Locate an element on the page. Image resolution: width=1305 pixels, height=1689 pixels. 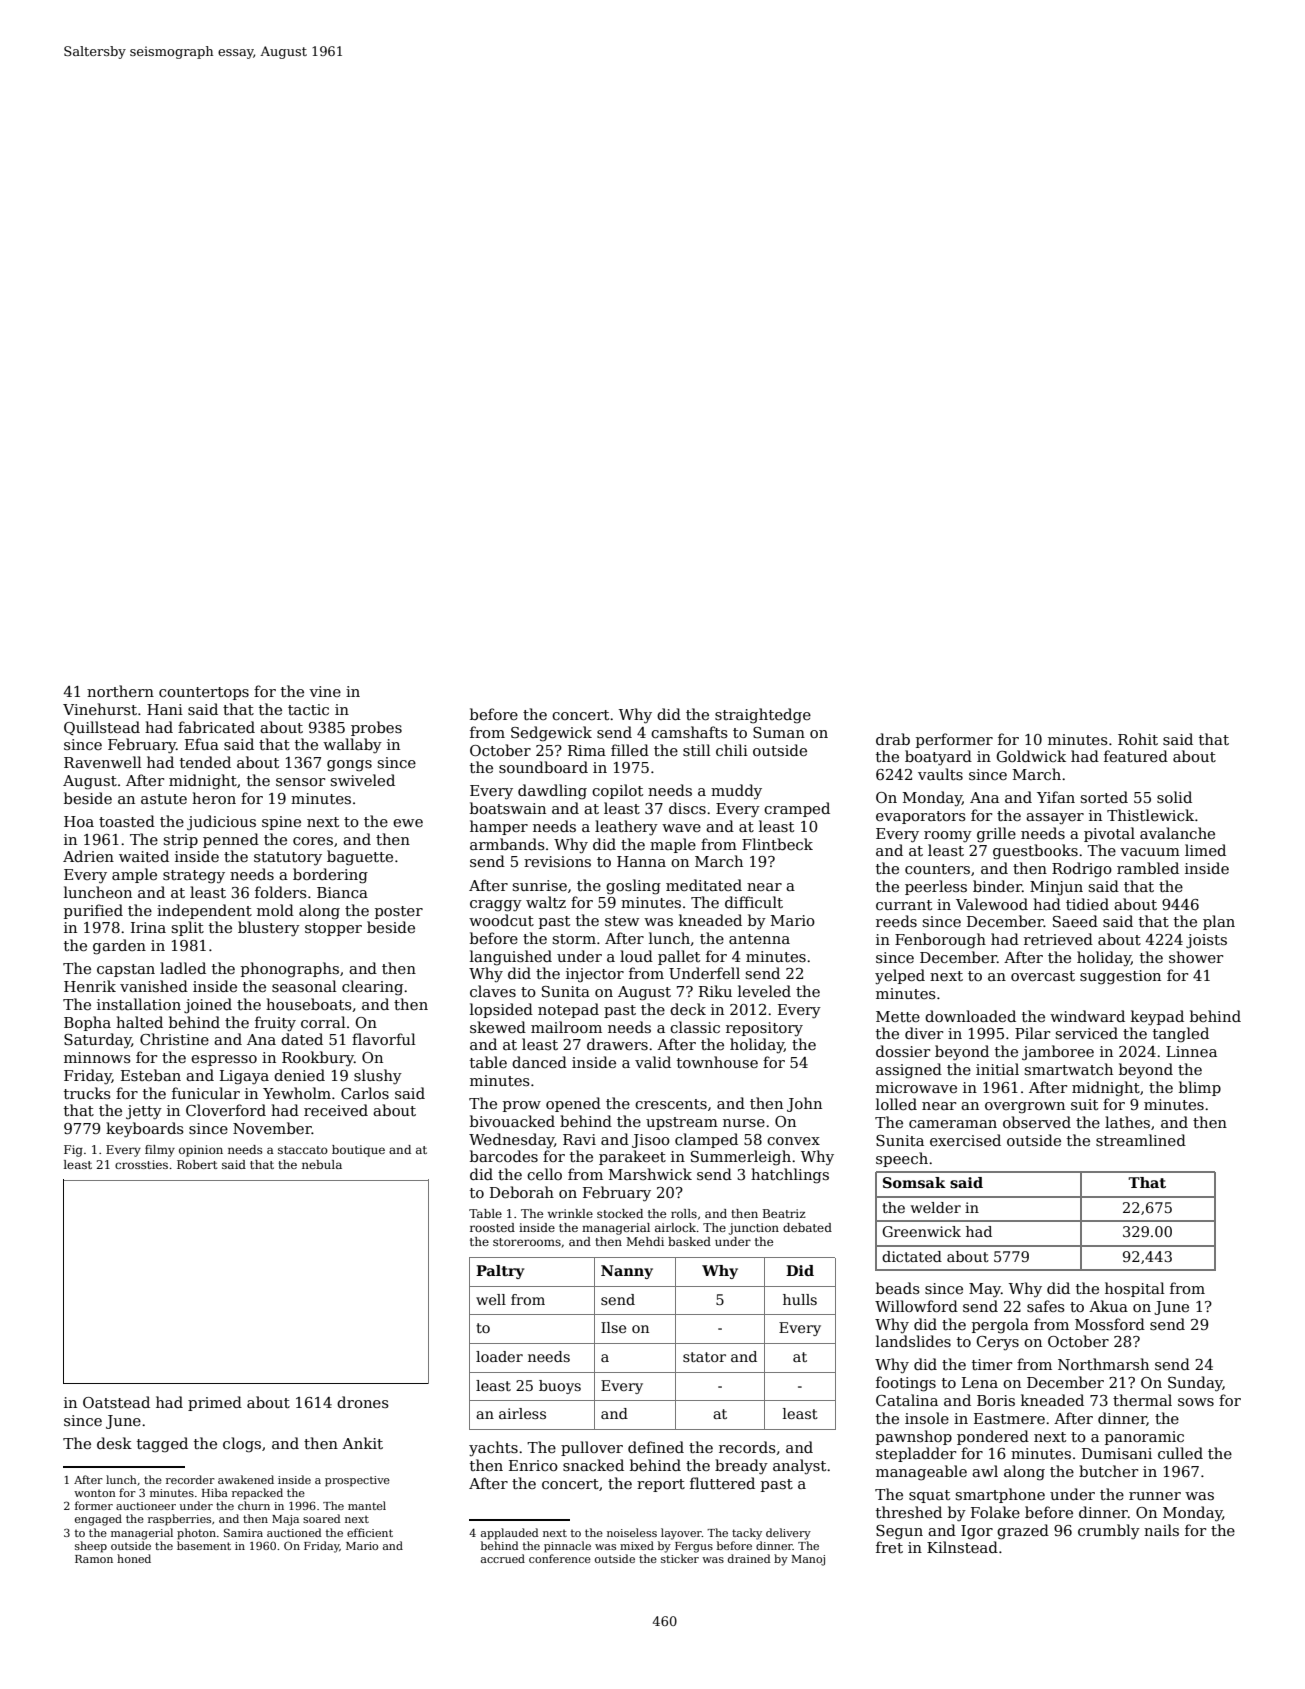
conference is located at coordinates (560, 1558).
